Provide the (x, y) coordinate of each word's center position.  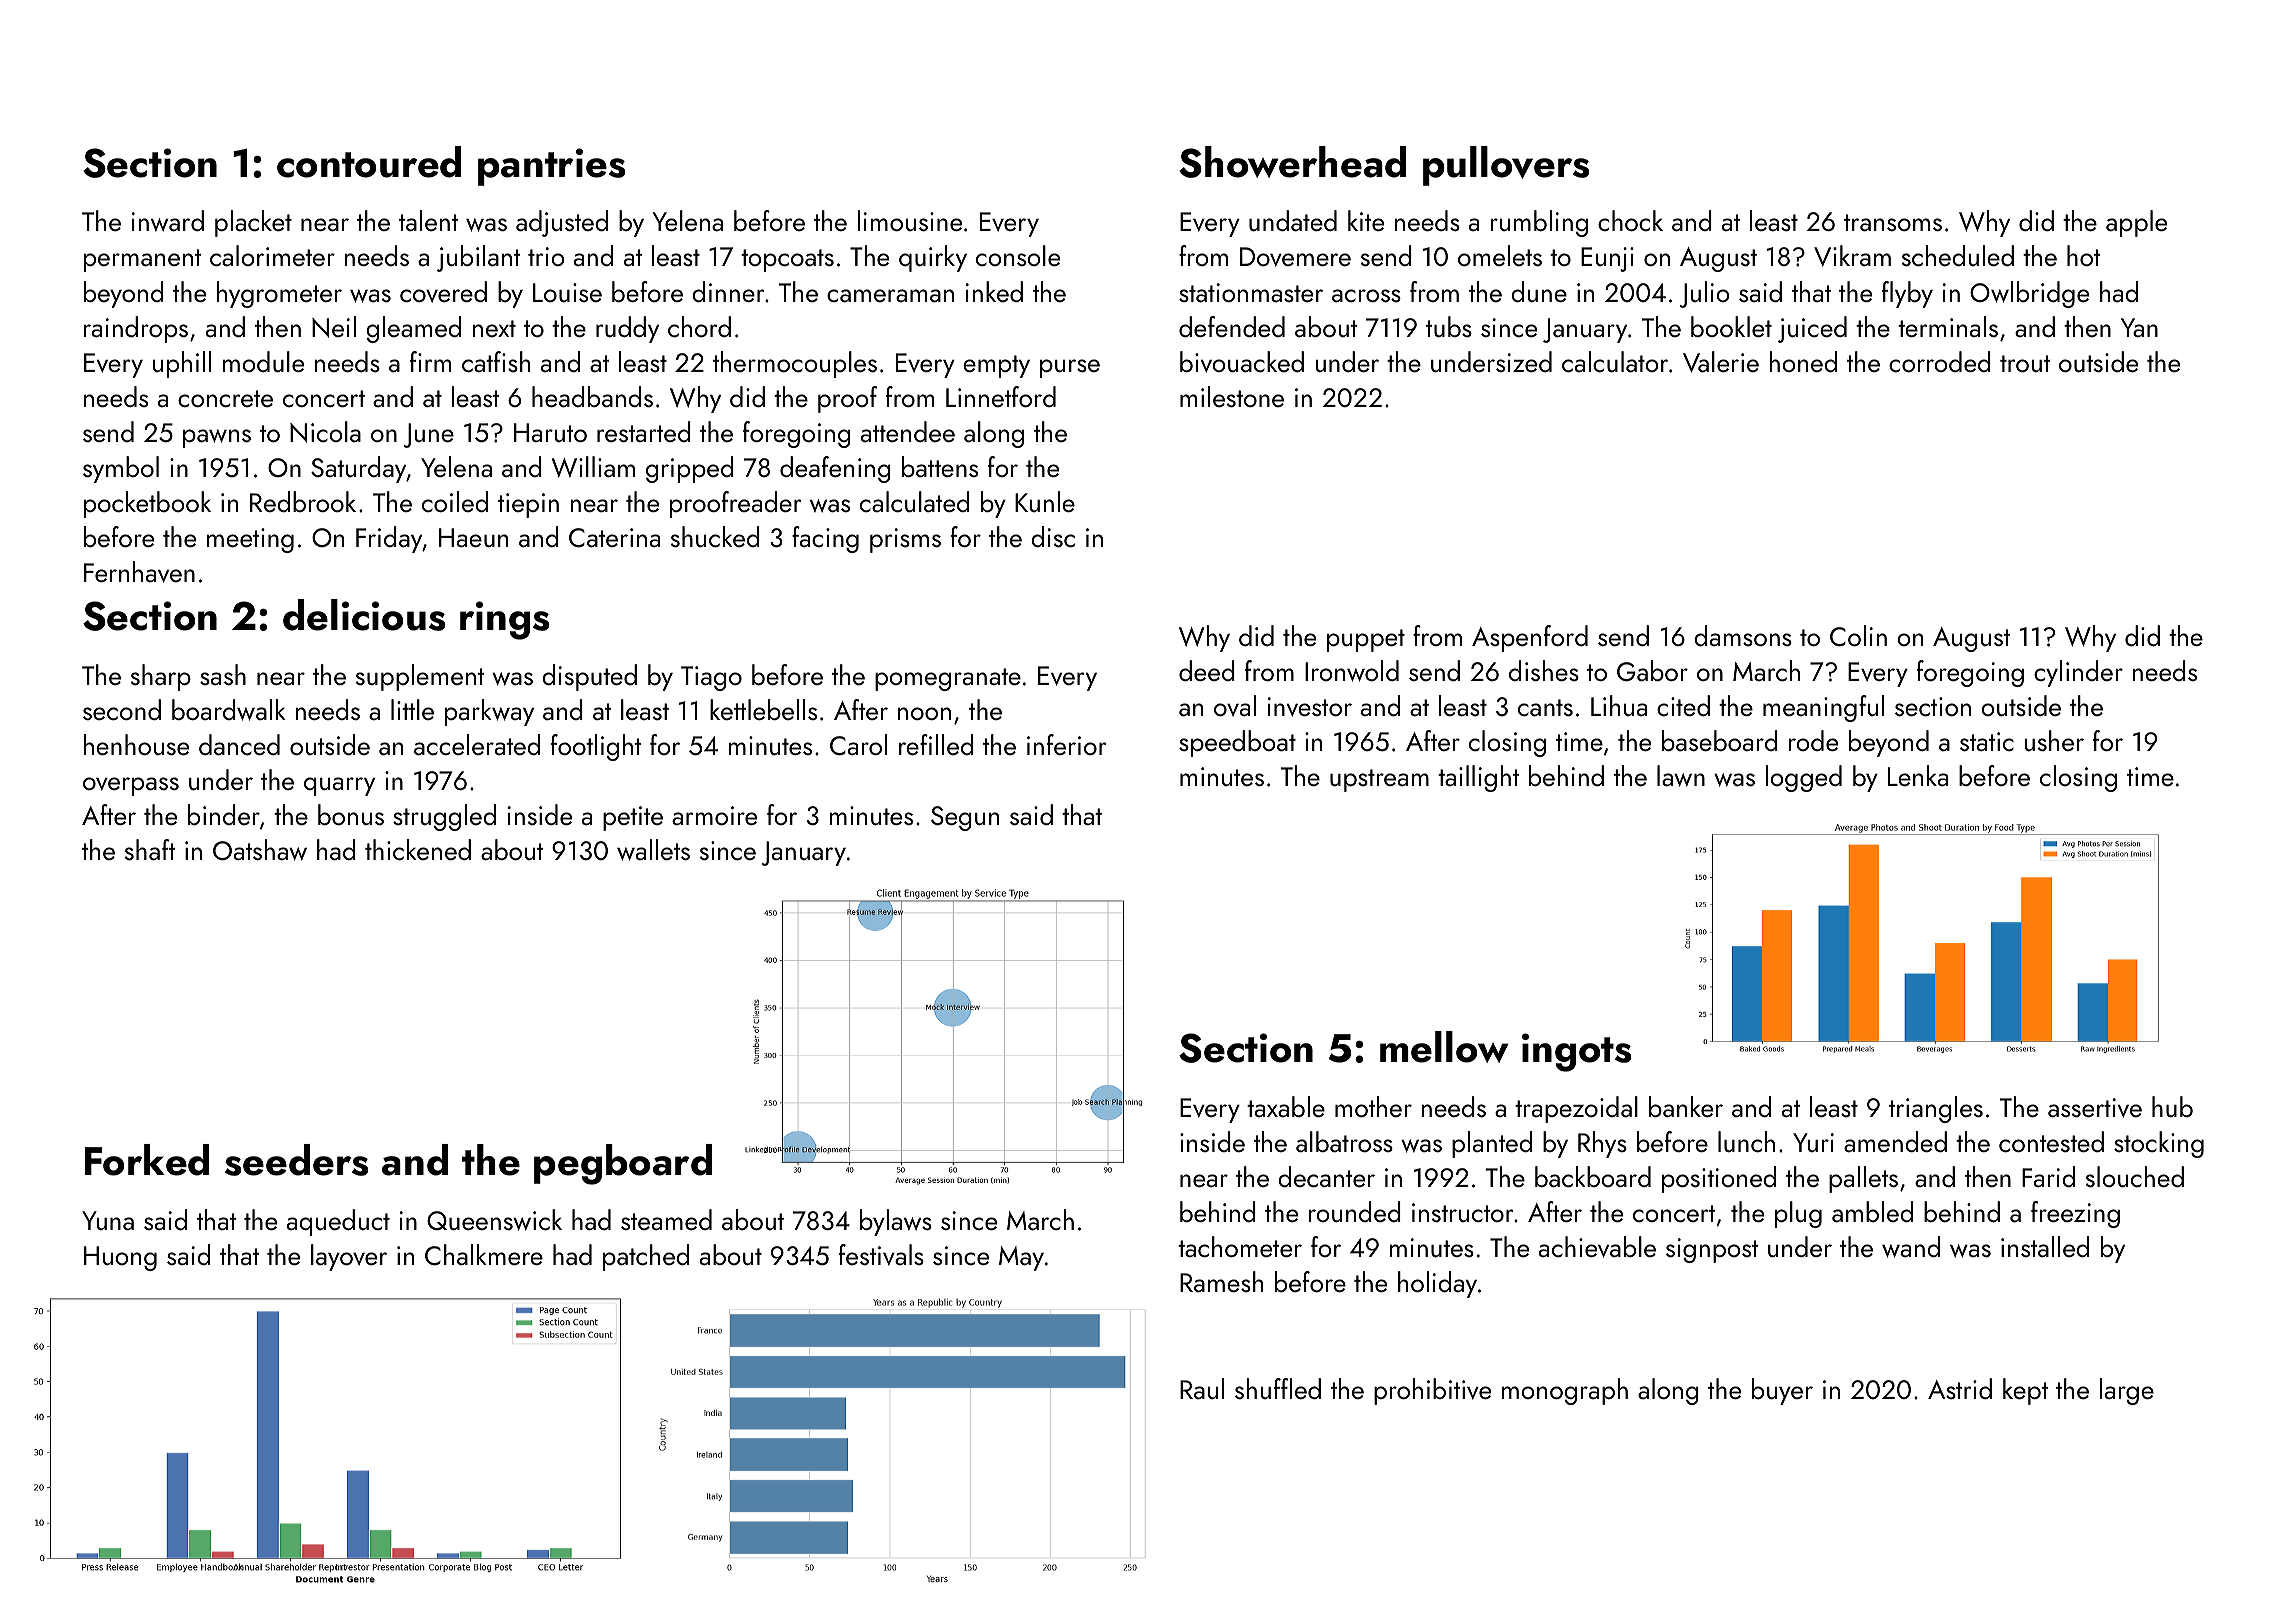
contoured (369, 162)
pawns (217, 438)
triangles (1936, 1109)
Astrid (1960, 1388)
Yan (2139, 327)
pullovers (1506, 166)
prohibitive (1432, 1391)
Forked (147, 1160)
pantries (551, 167)
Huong (120, 1258)
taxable (1286, 1106)
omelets (1500, 255)
